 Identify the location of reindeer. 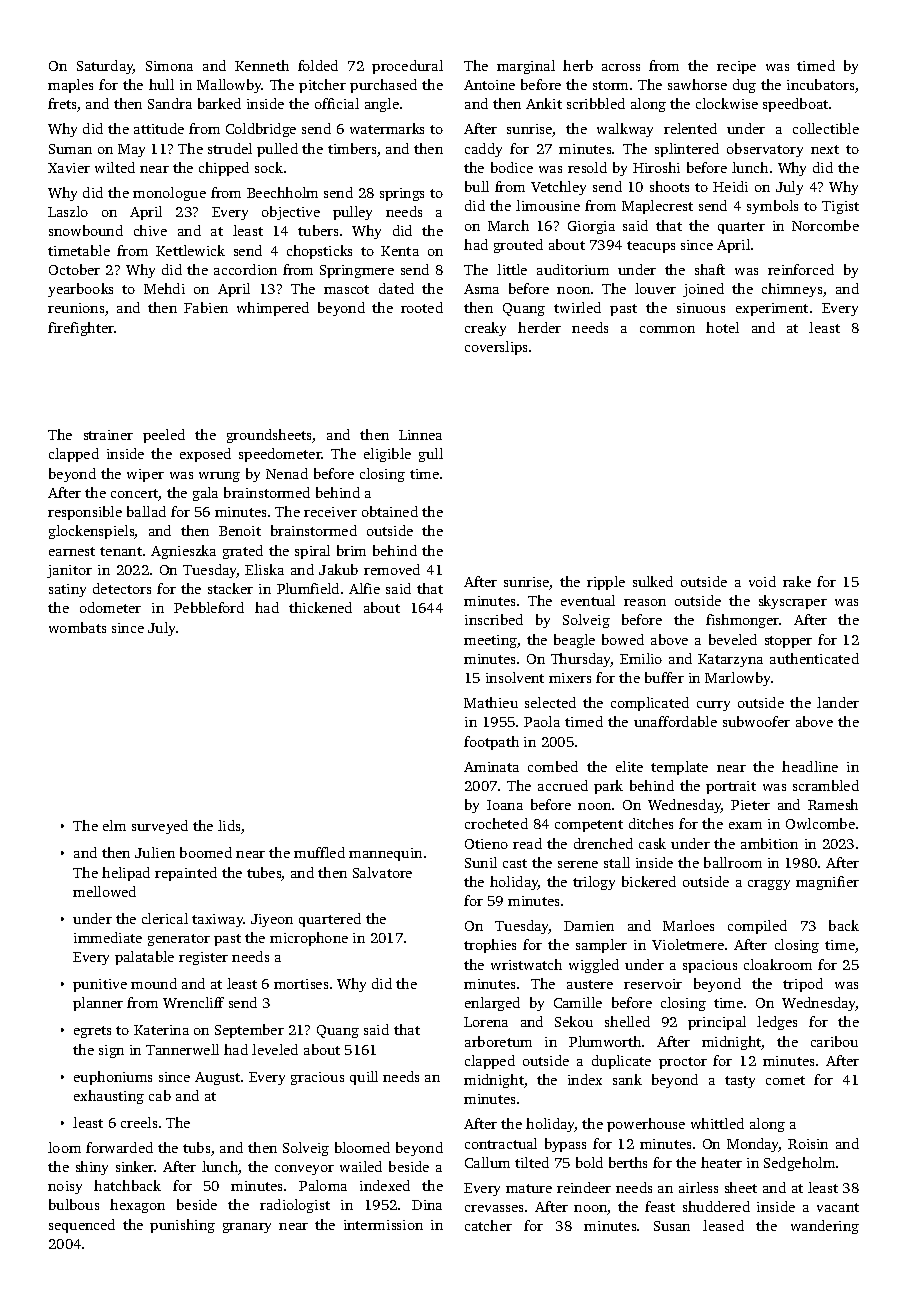
(584, 1187).
